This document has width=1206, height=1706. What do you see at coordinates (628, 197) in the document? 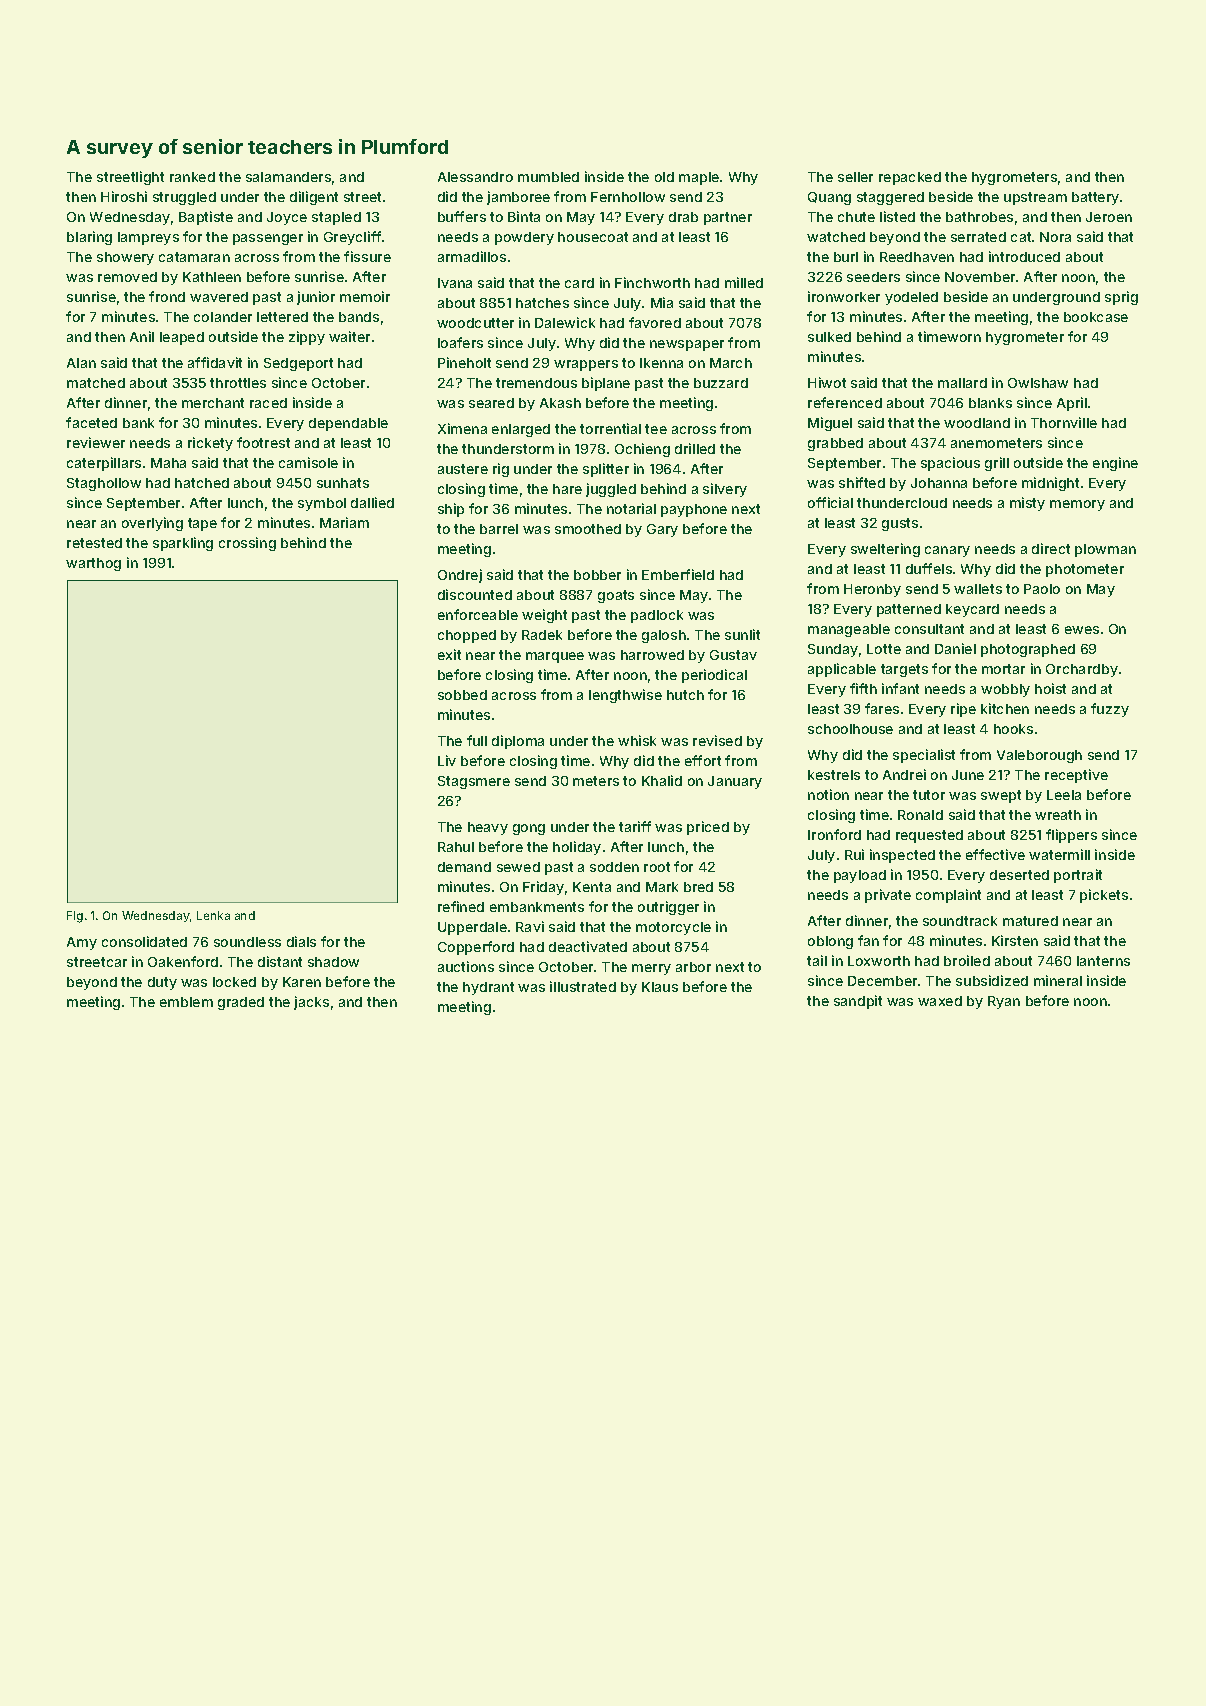
I see `Fernhollow` at bounding box center [628, 197].
